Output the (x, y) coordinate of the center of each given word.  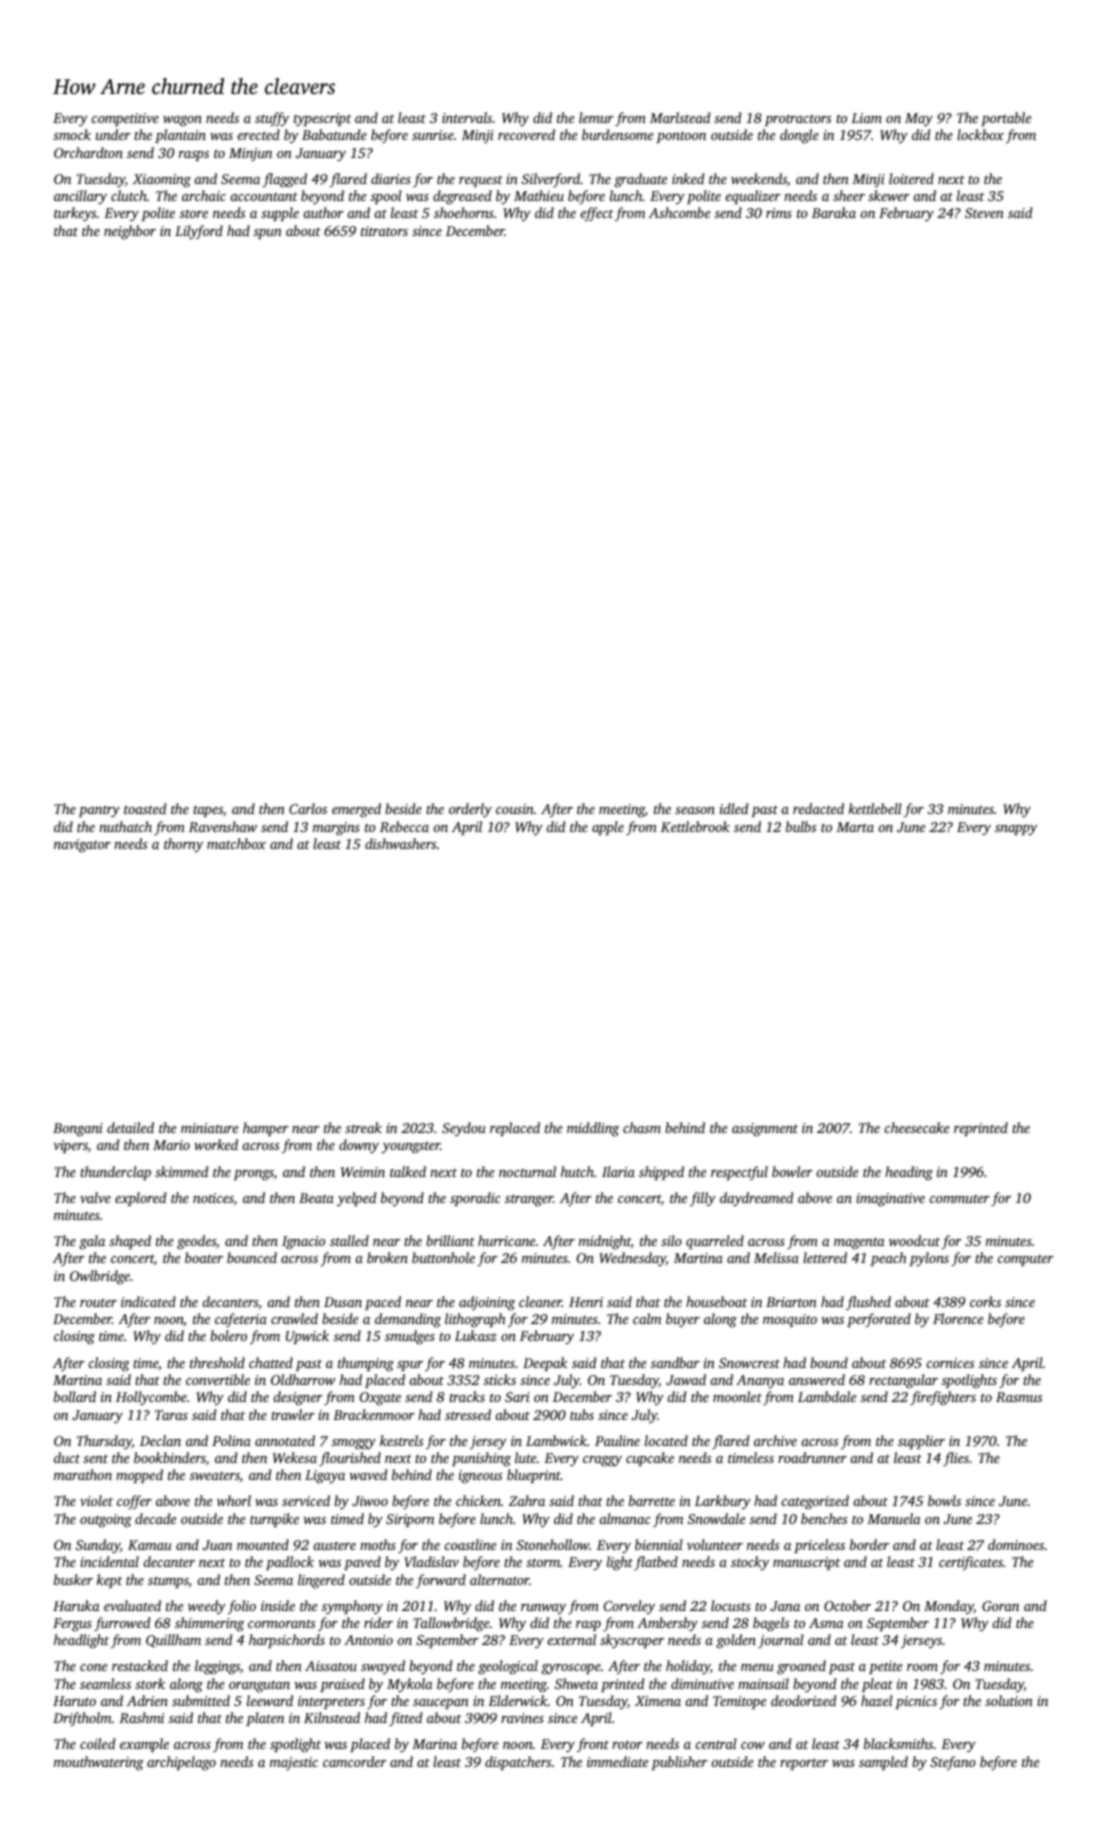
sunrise (433, 135)
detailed (130, 1127)
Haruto (74, 1701)
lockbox (980, 134)
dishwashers (400, 843)
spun (268, 234)
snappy (1016, 830)
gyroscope (571, 1669)
